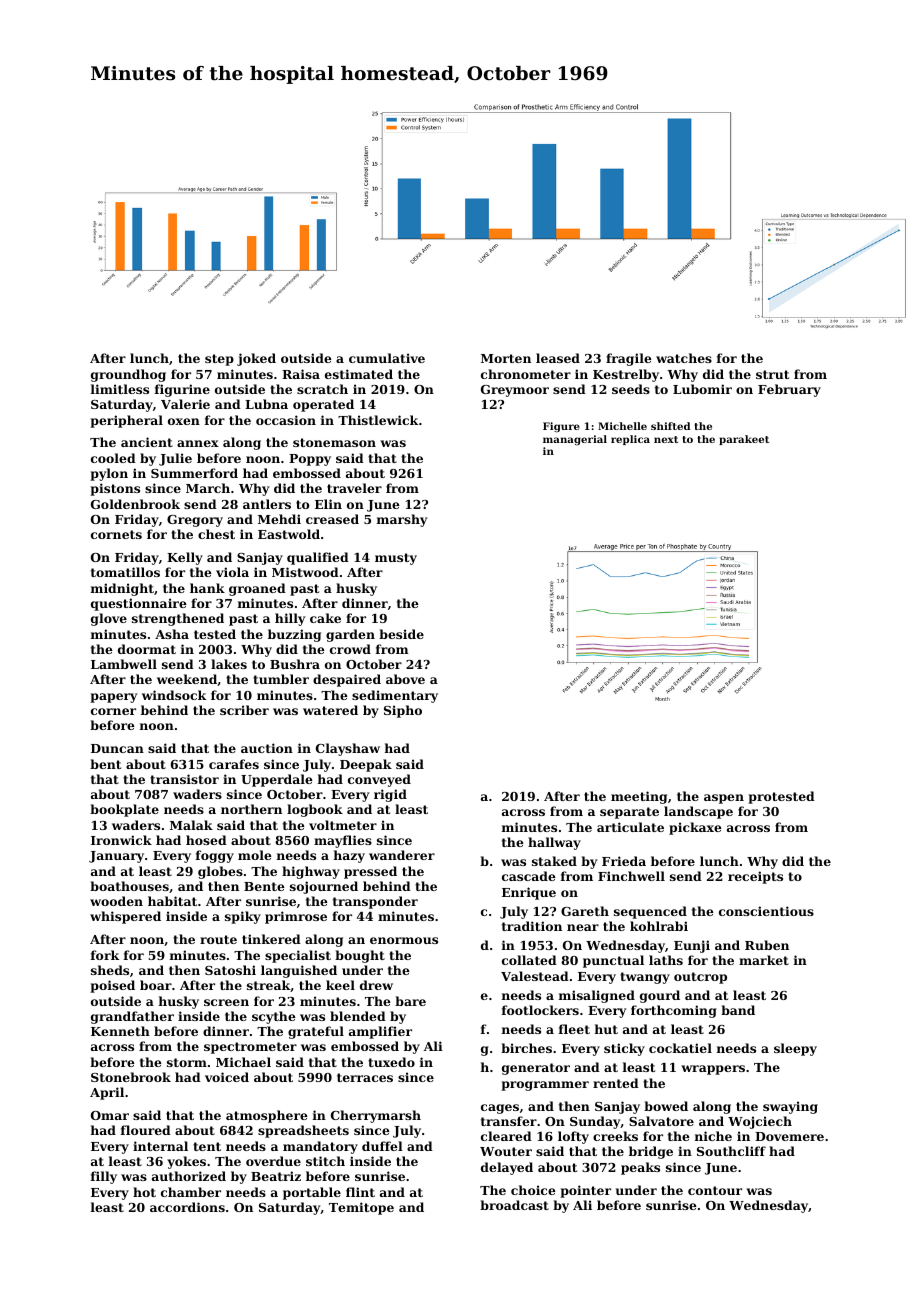 This screenshot has height=1308, width=924. What do you see at coordinates (639, 797) in the screenshot?
I see `meeting` at bounding box center [639, 797].
